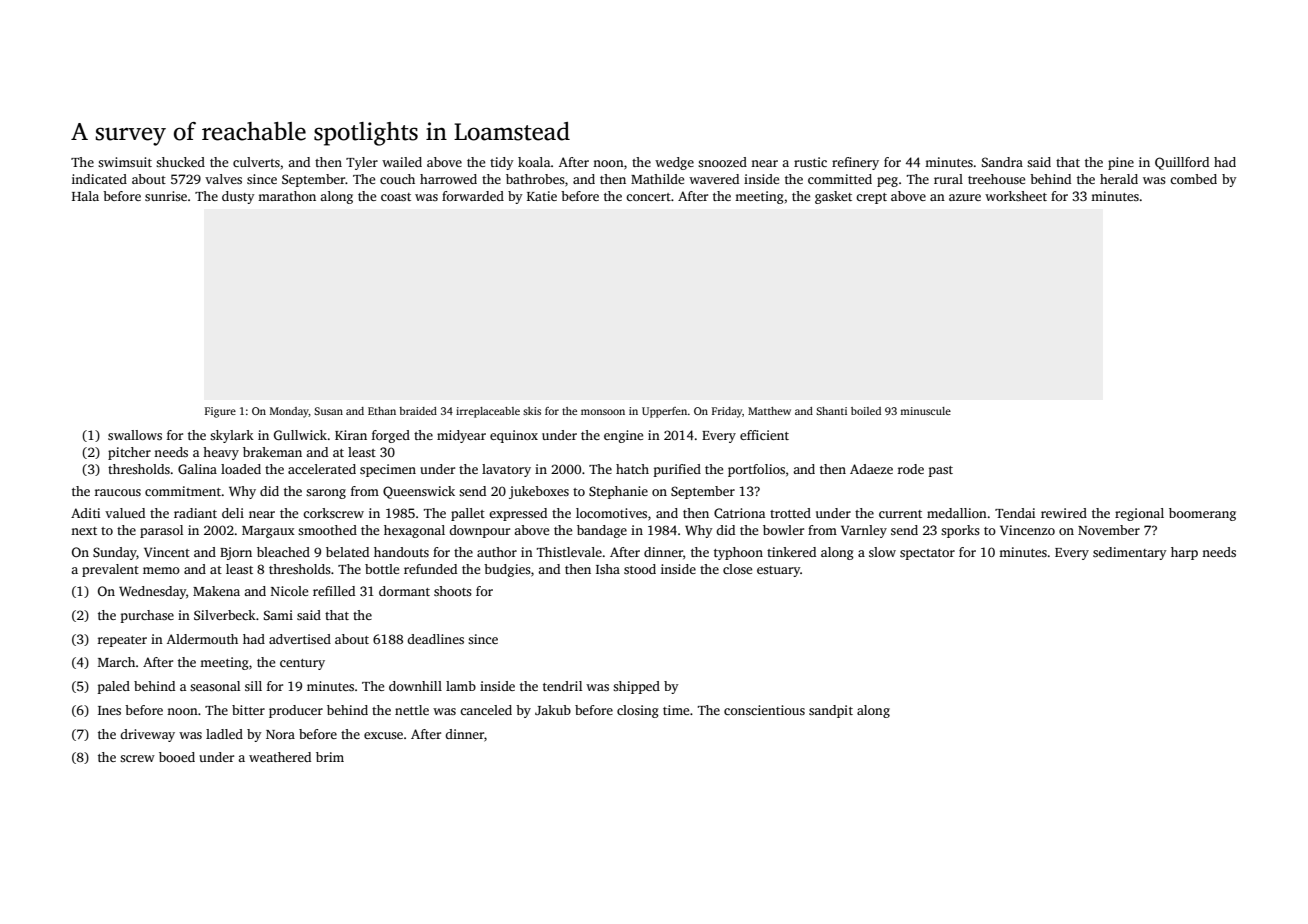 The height and width of the screenshot is (924, 1308). What do you see at coordinates (1002, 162) in the screenshot?
I see `Sandra` at bounding box center [1002, 162].
